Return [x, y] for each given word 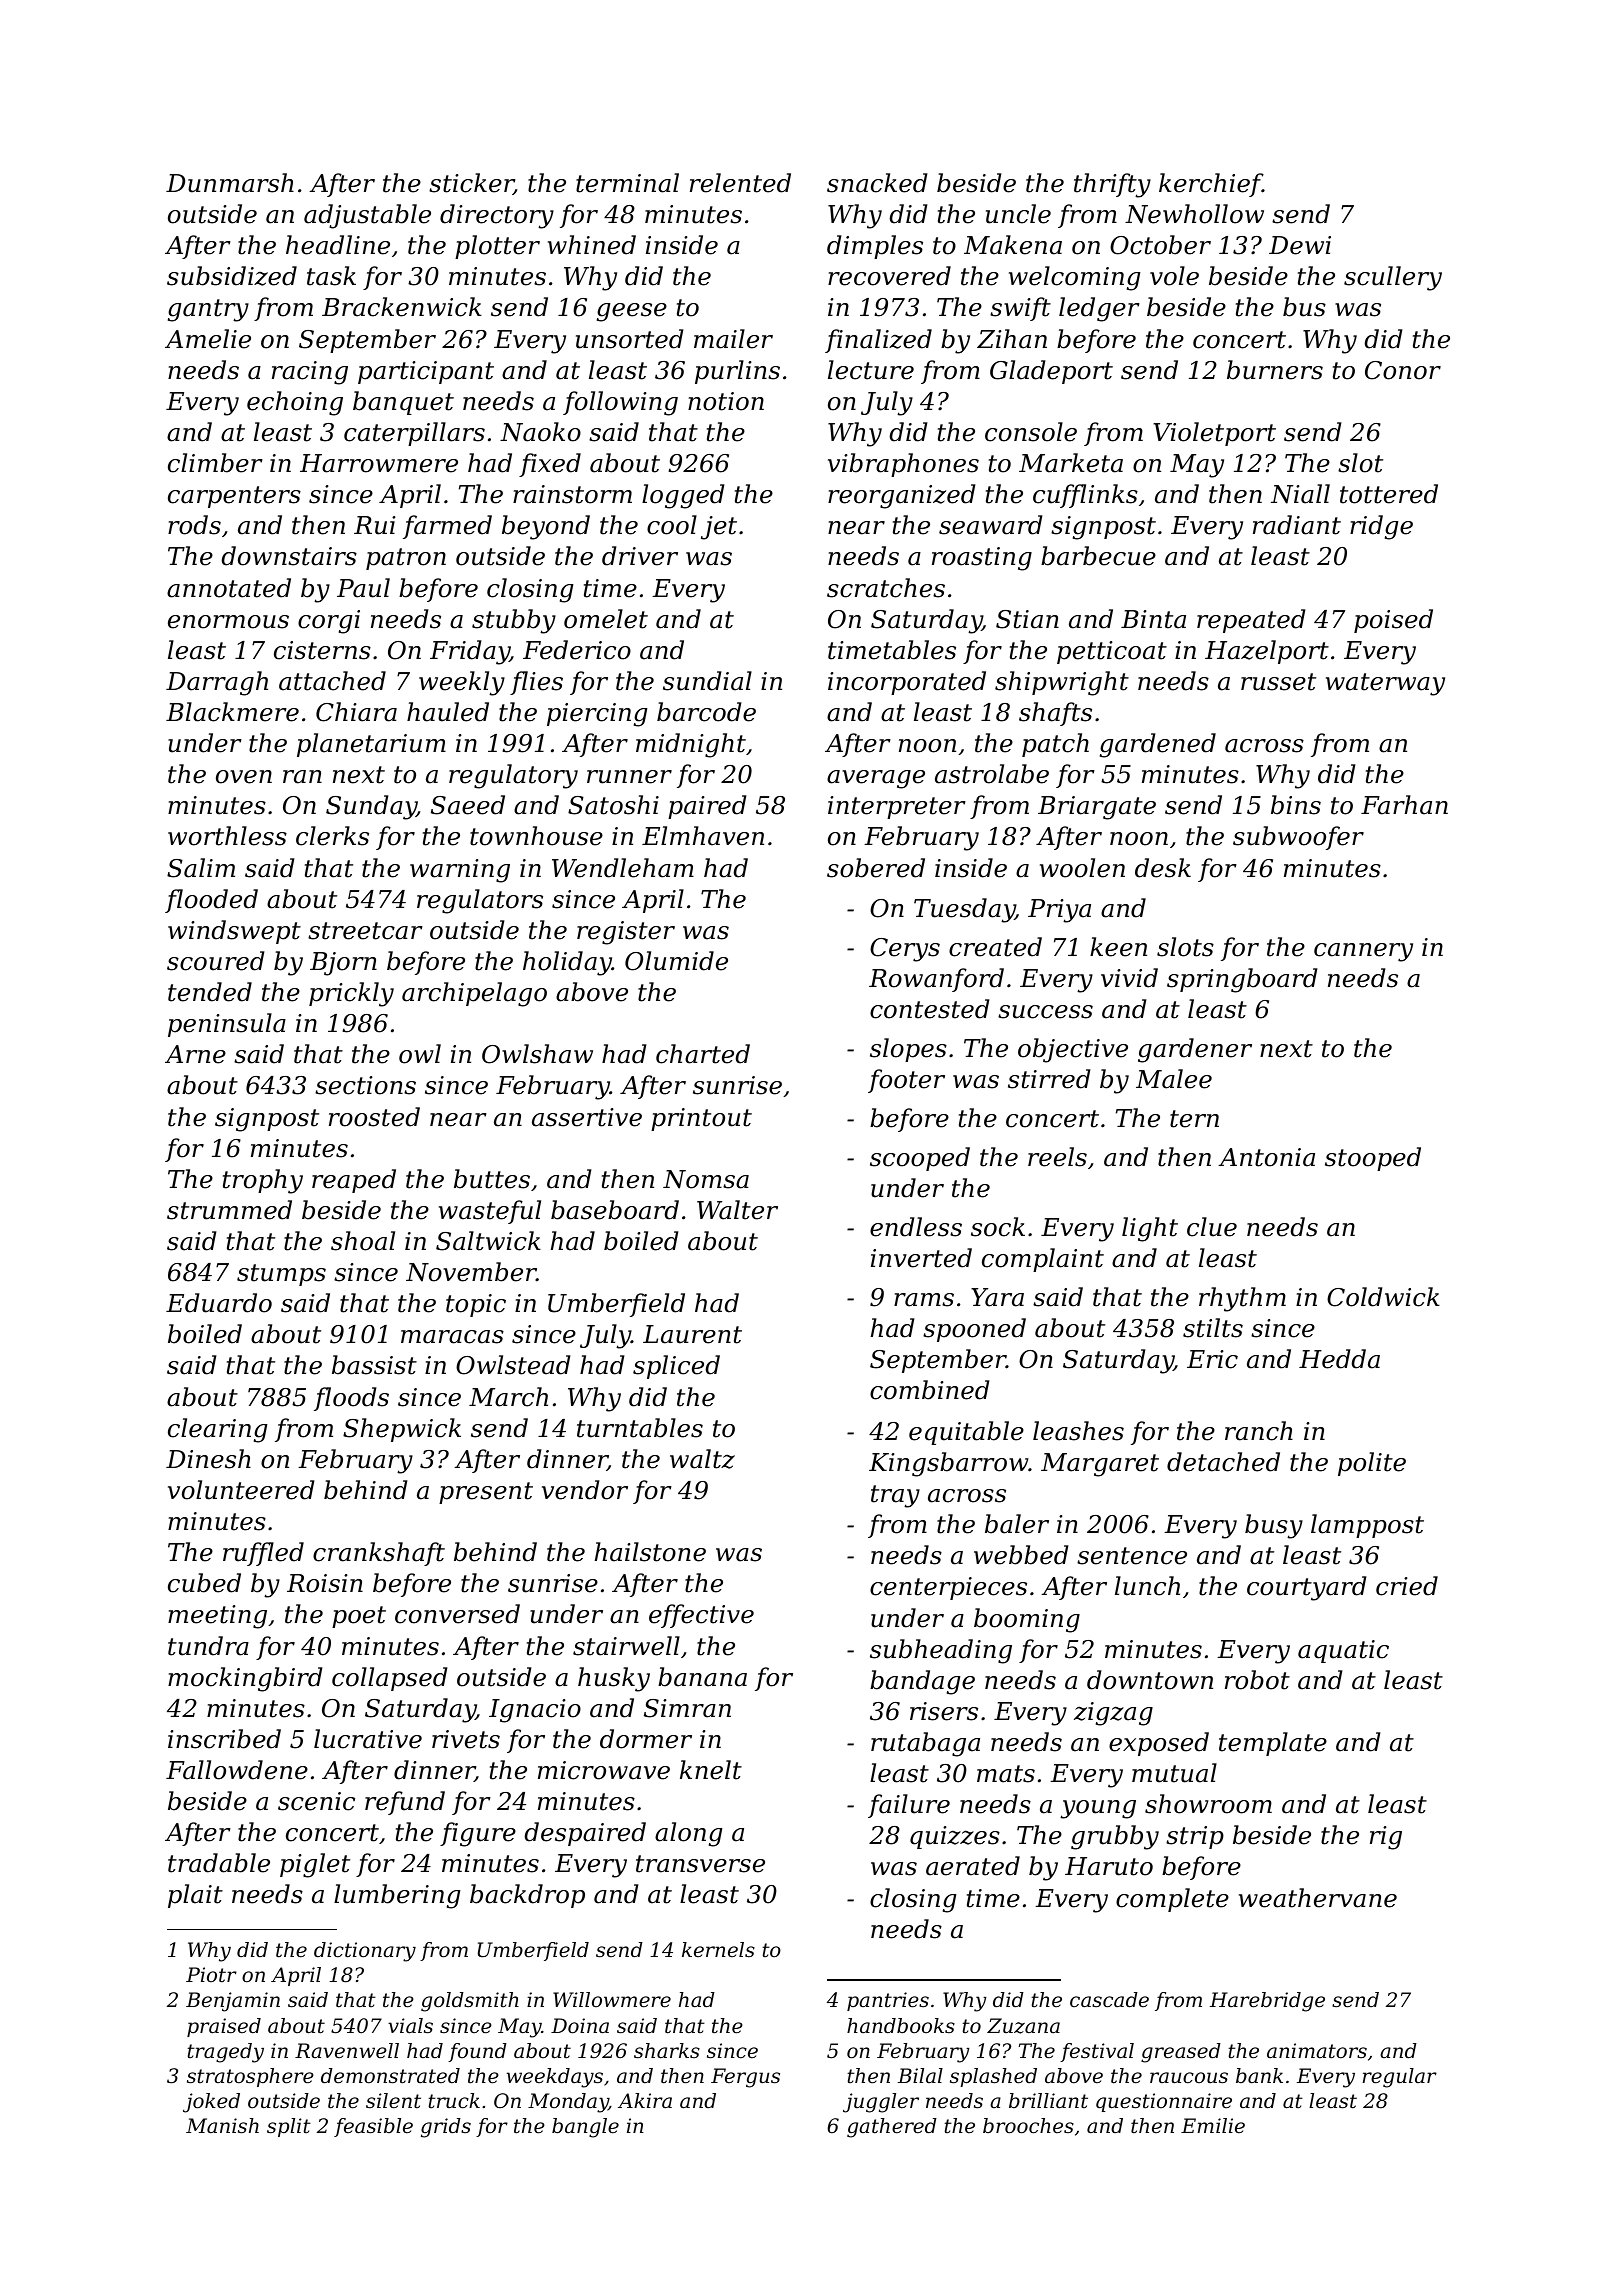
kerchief [1211, 185]
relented [740, 183]
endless [916, 1227]
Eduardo [219, 1303]
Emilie [1213, 2126]
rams [924, 1300]
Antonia [1266, 1157]
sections [365, 1085]
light [1150, 1229]
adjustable [367, 216]
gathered [892, 2128]
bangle [585, 2128]
